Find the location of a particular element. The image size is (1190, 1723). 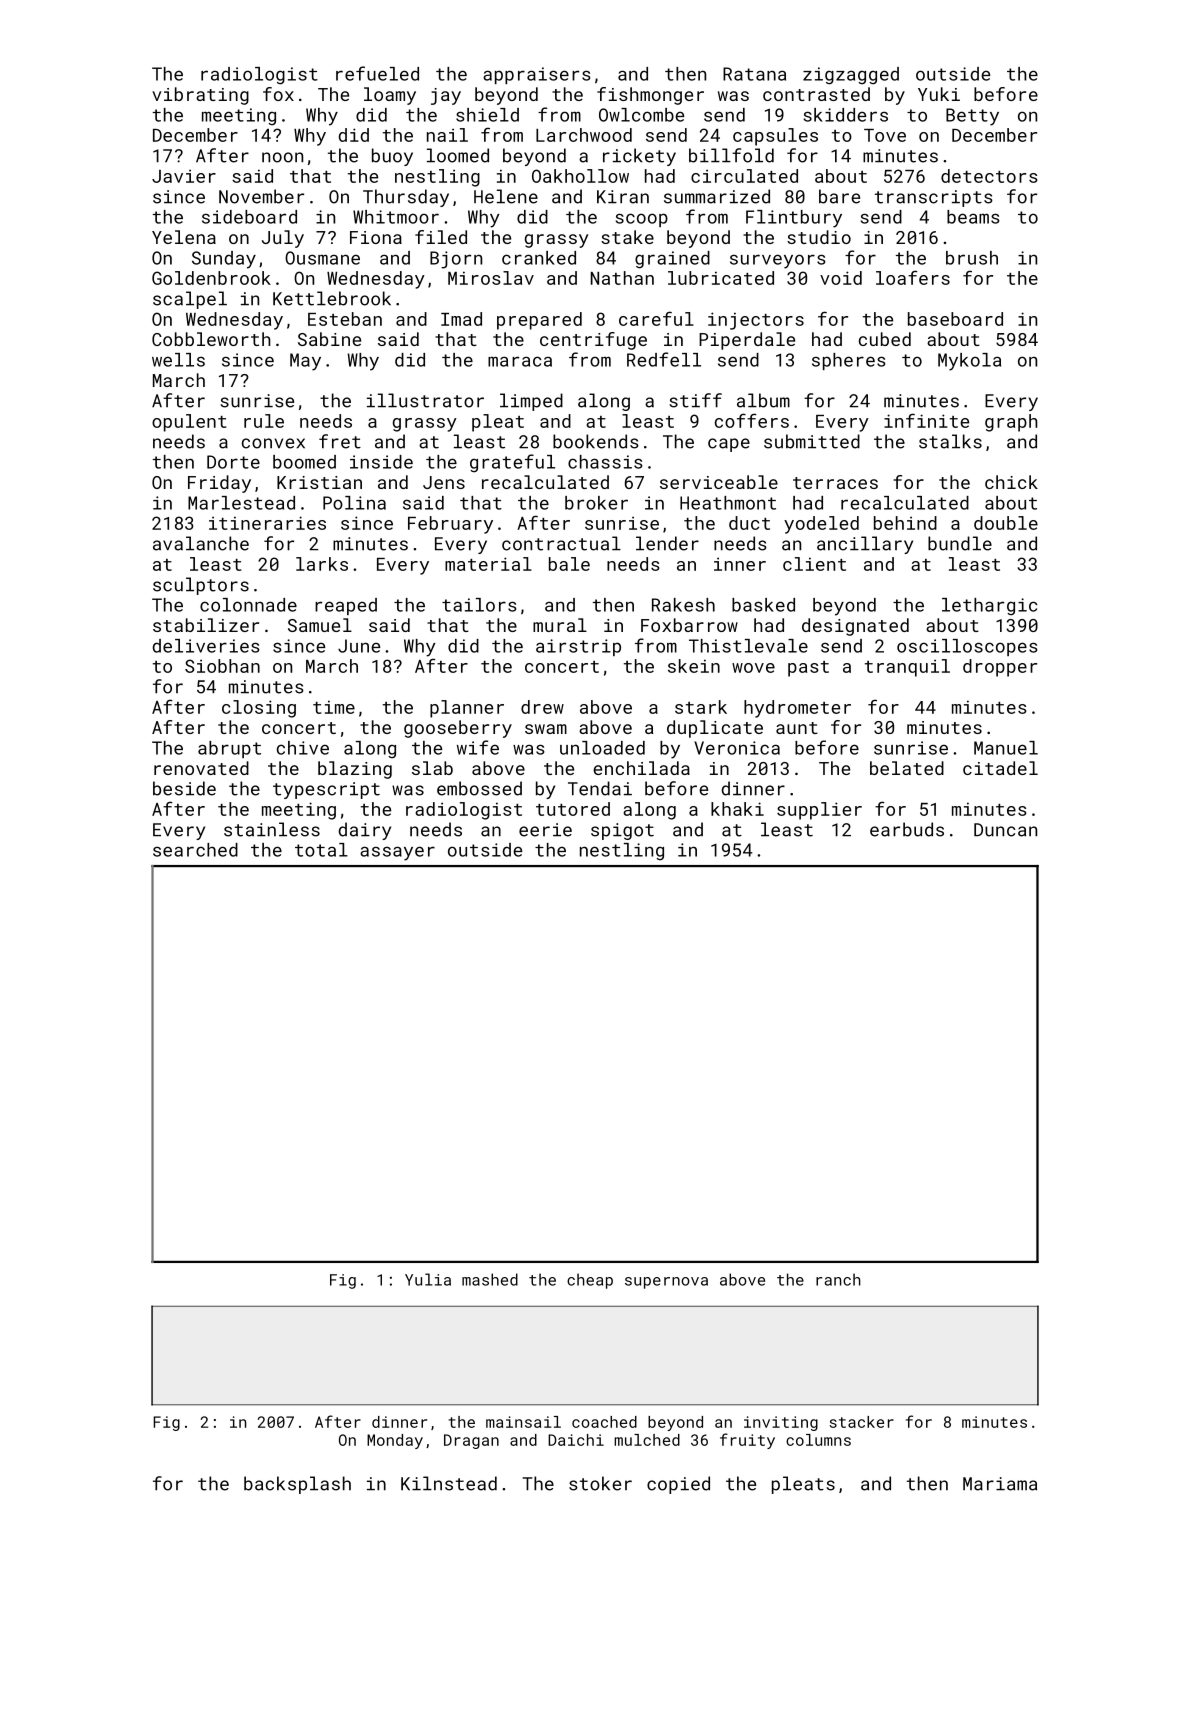

drew is located at coordinates (542, 707).
